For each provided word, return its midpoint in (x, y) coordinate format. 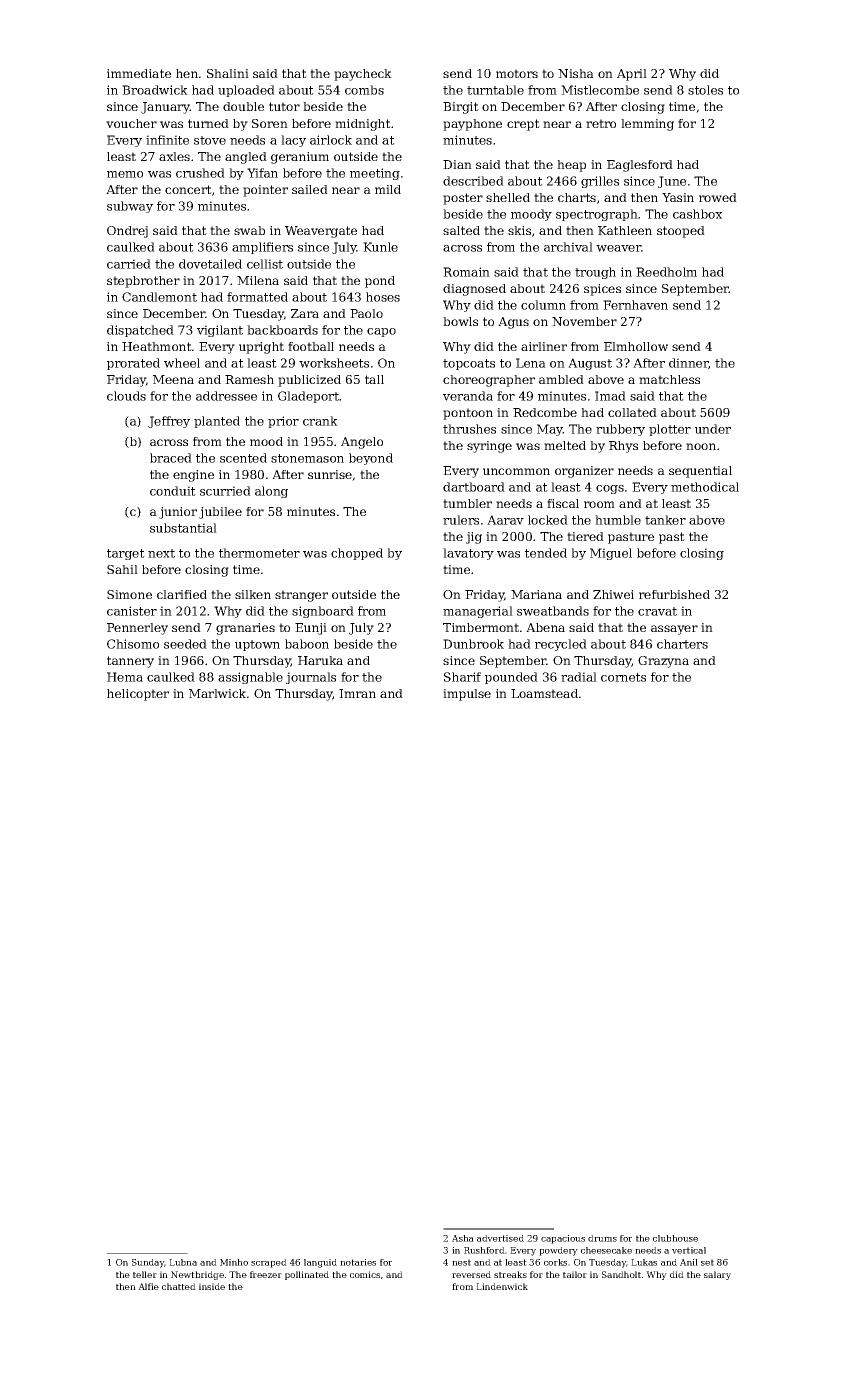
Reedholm (666, 272)
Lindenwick (502, 1286)
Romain (466, 272)
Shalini (228, 73)
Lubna (183, 1262)
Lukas (644, 1262)
